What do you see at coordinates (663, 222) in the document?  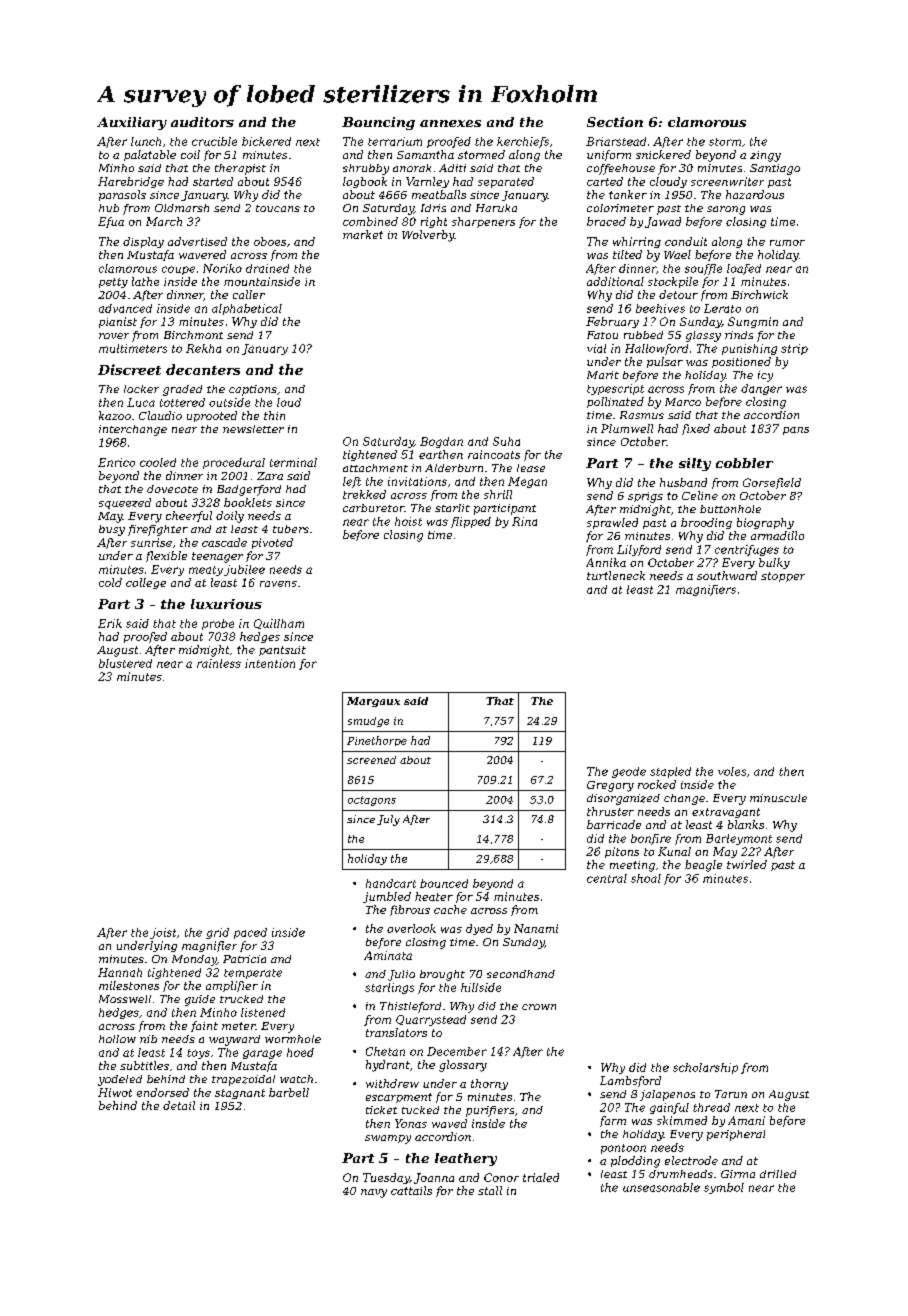 I see `Jawad` at bounding box center [663, 222].
